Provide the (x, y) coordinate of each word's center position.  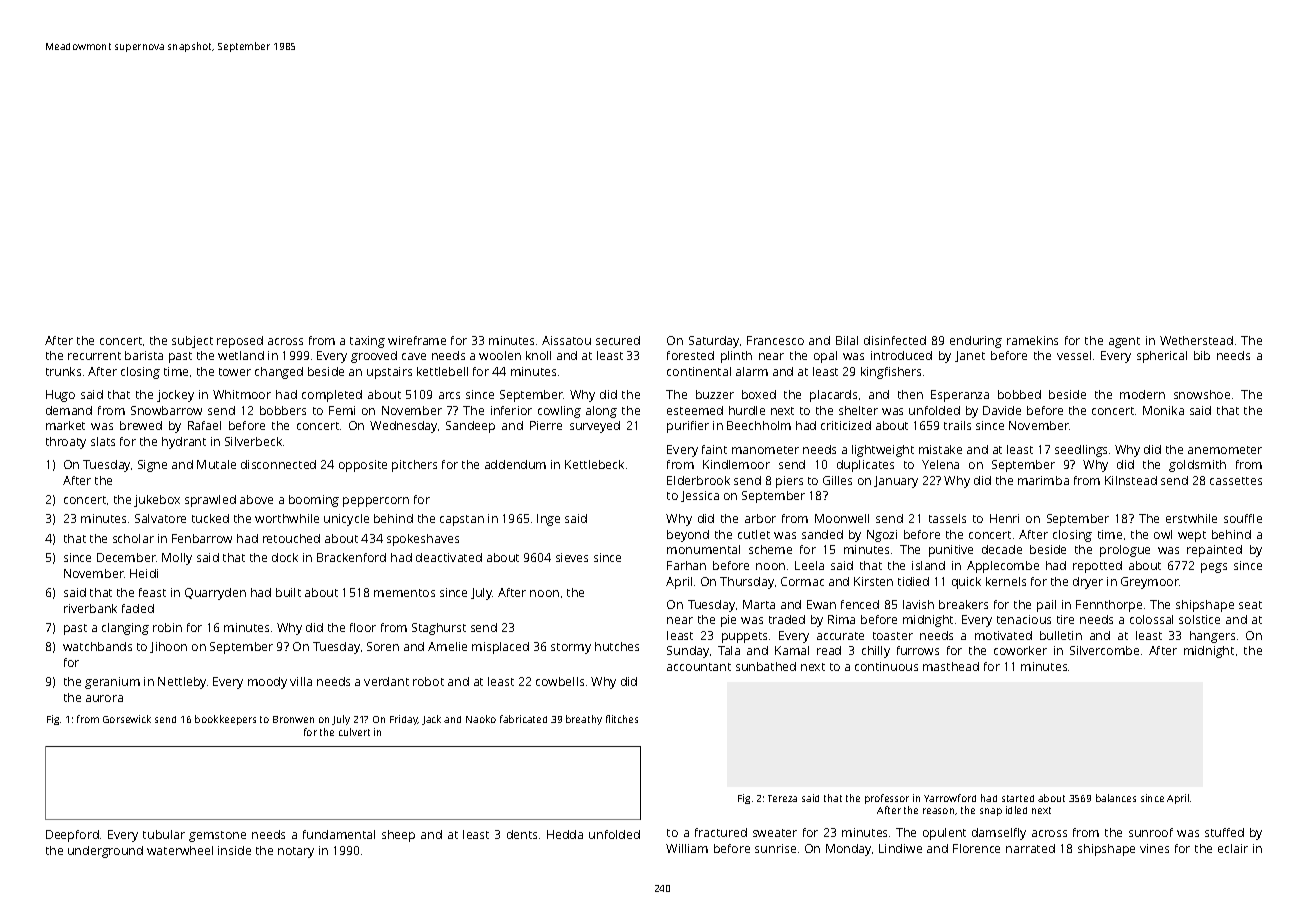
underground (105, 852)
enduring (976, 342)
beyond (688, 536)
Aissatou (566, 340)
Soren (383, 646)
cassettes (1236, 481)
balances (1116, 798)
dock (285, 557)
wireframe (417, 340)
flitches (622, 719)
